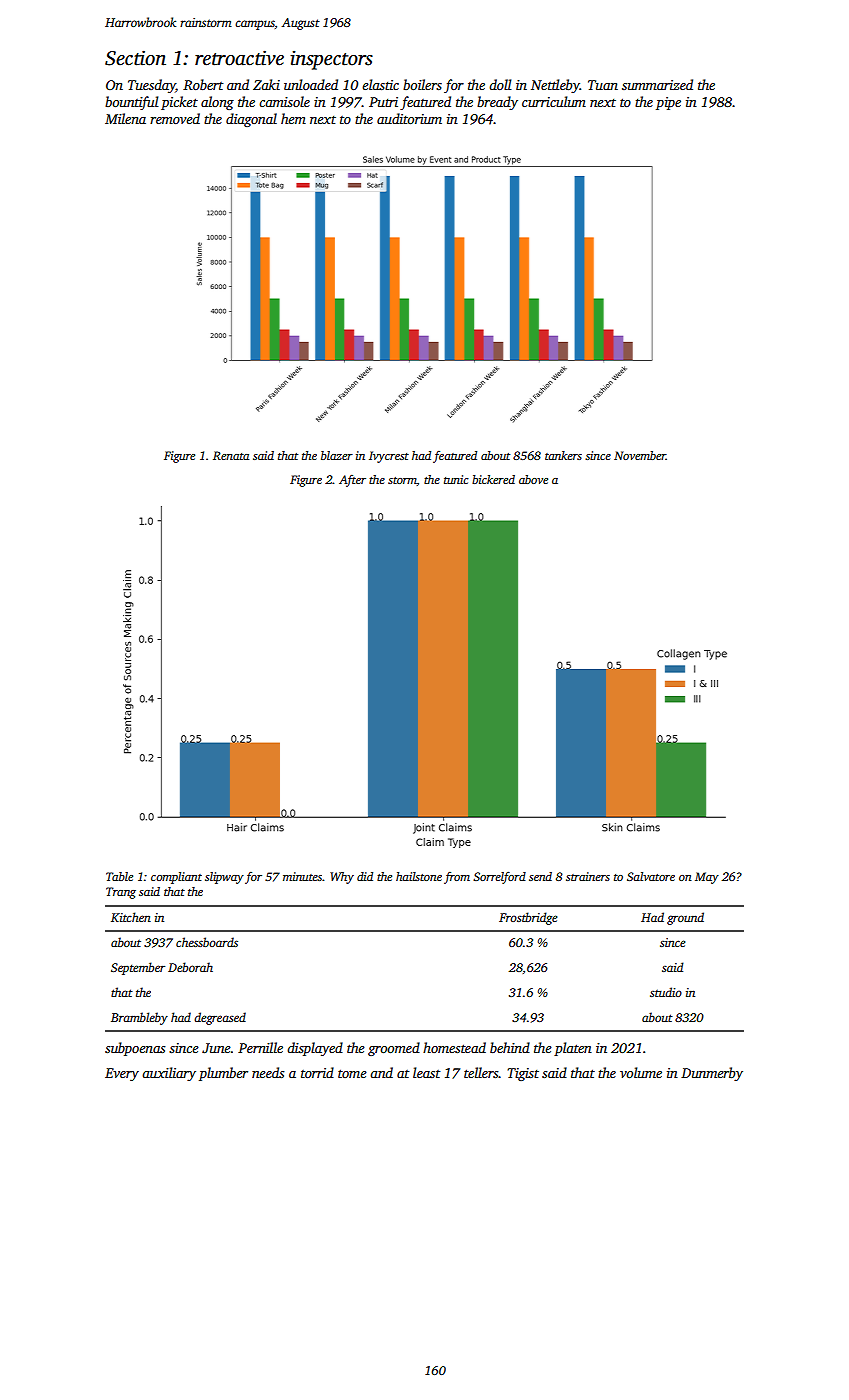  What do you see at coordinates (563, 455) in the screenshot?
I see `tankers` at bounding box center [563, 455].
